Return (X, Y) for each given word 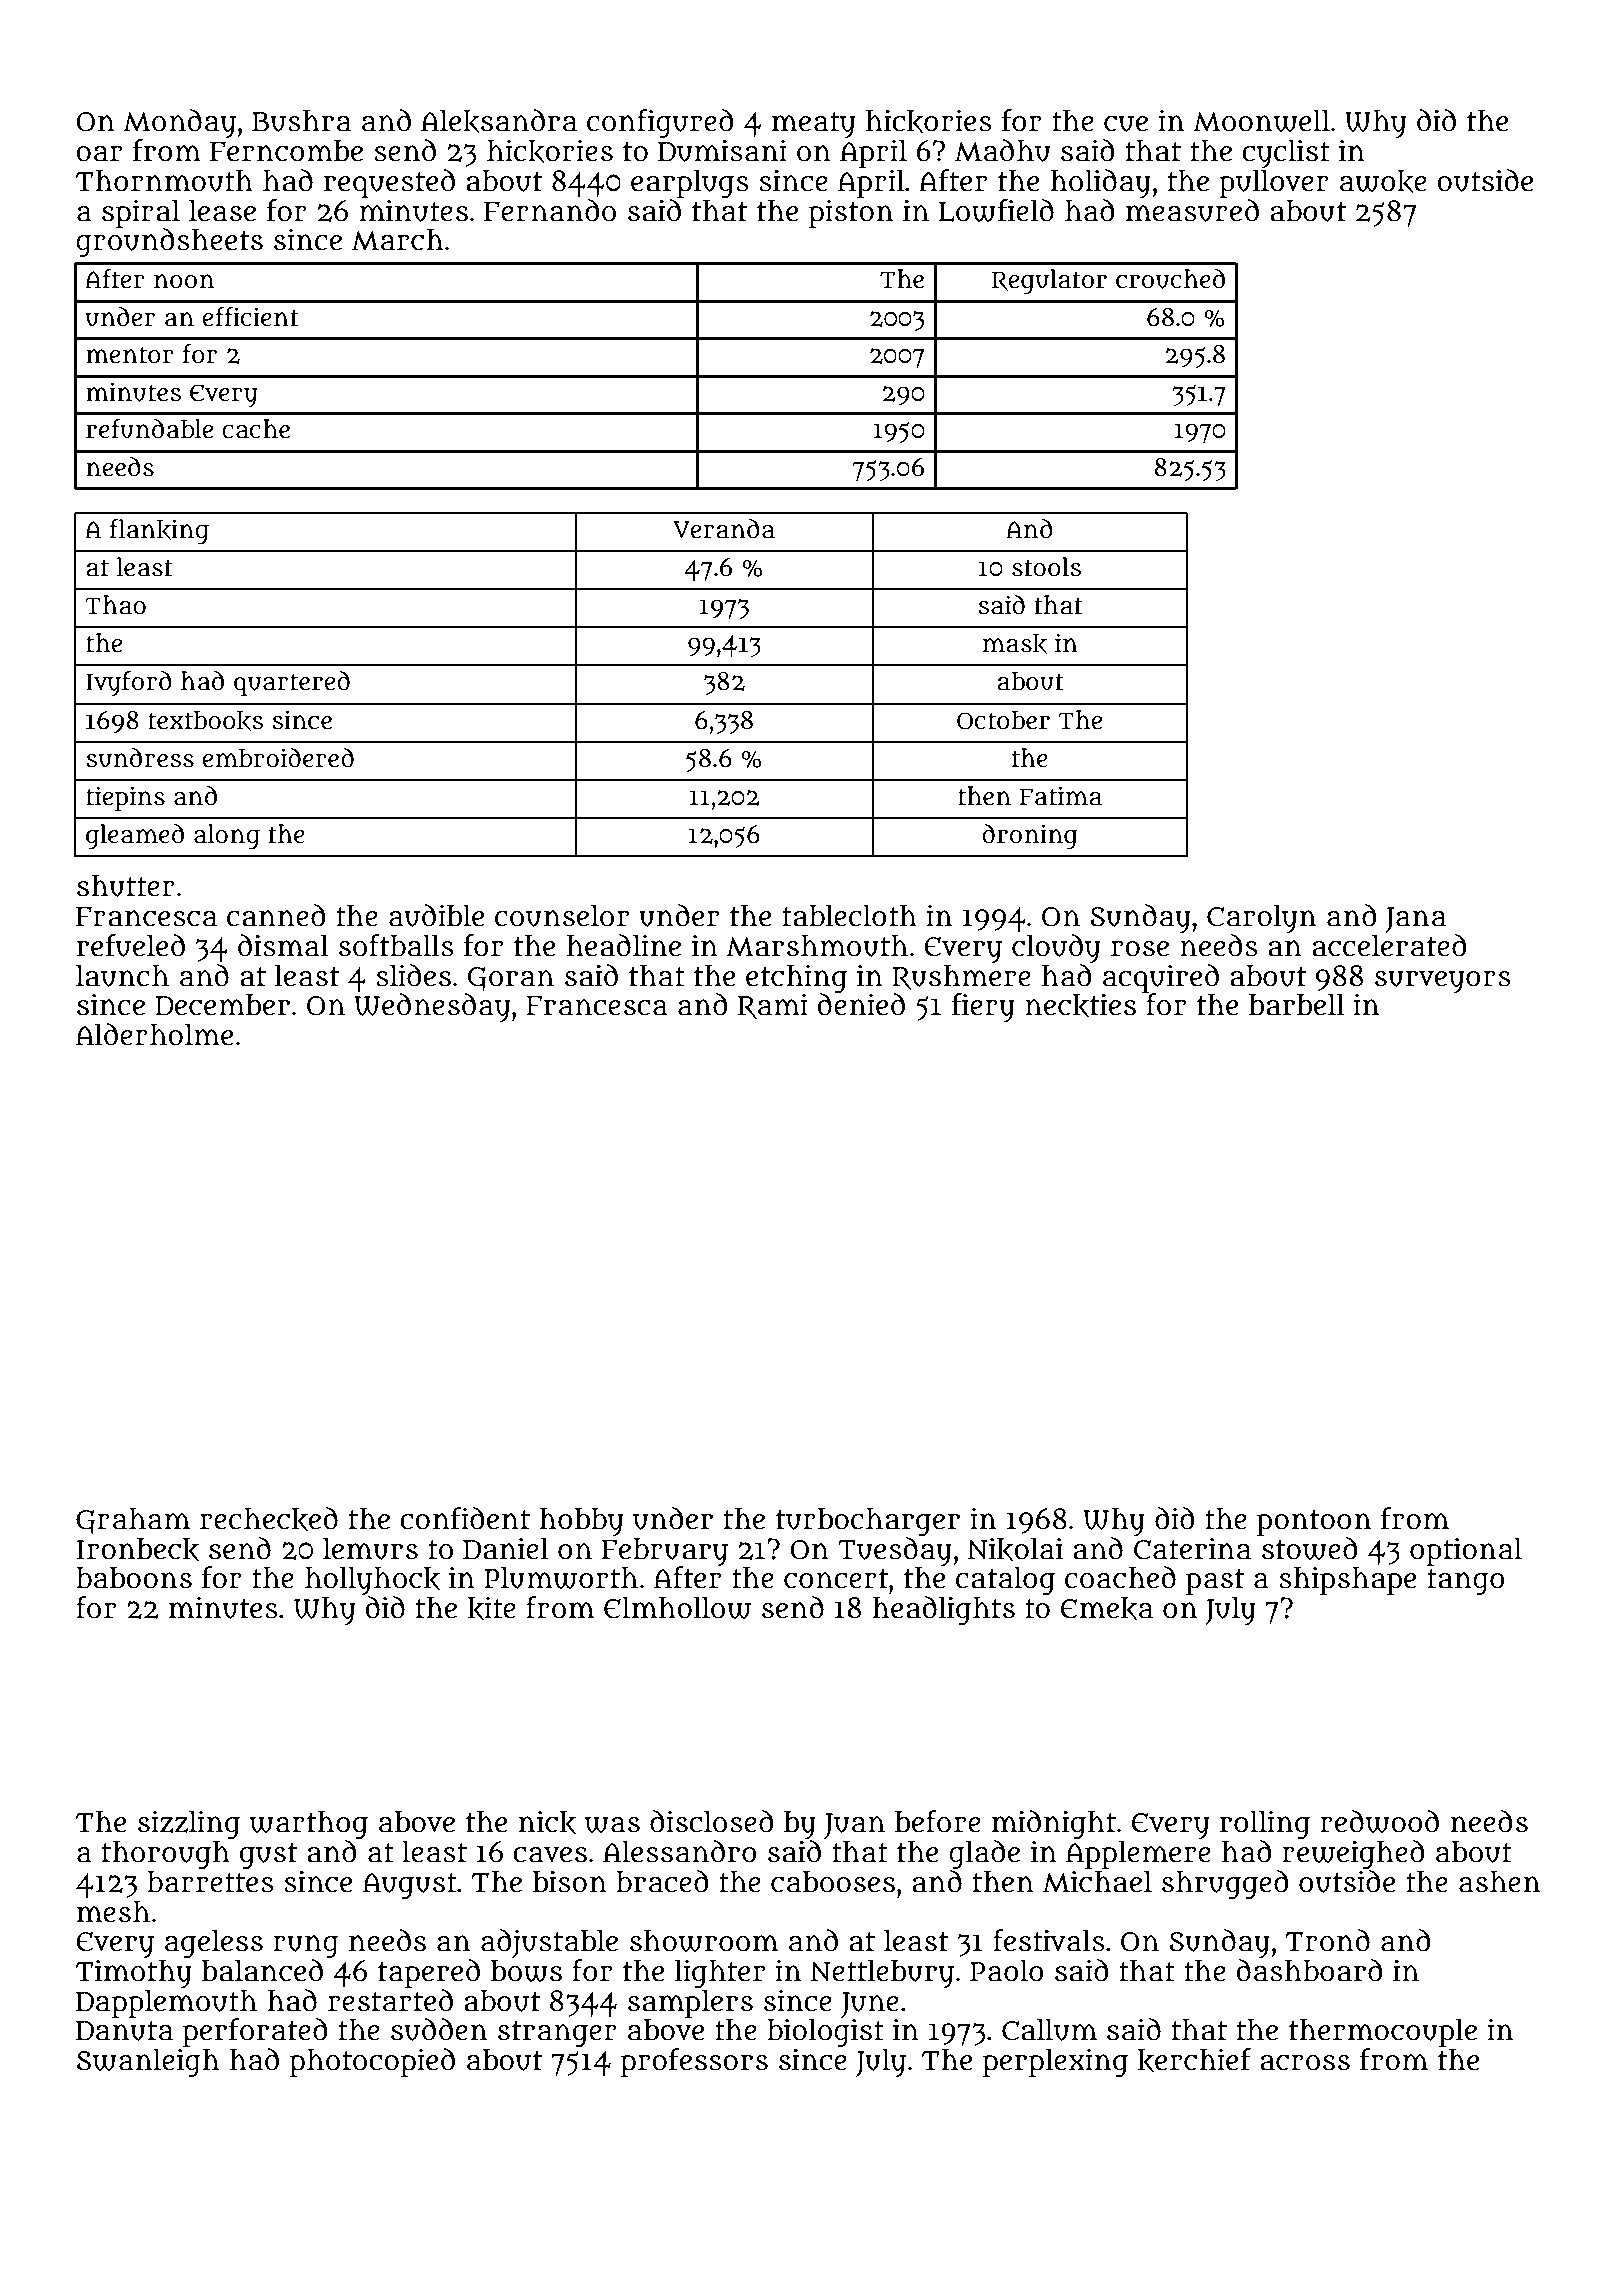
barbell (1297, 1004)
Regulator (1049, 281)
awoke (1383, 182)
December (222, 1005)
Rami (773, 1006)
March (397, 239)
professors (694, 2062)
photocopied (372, 2062)
